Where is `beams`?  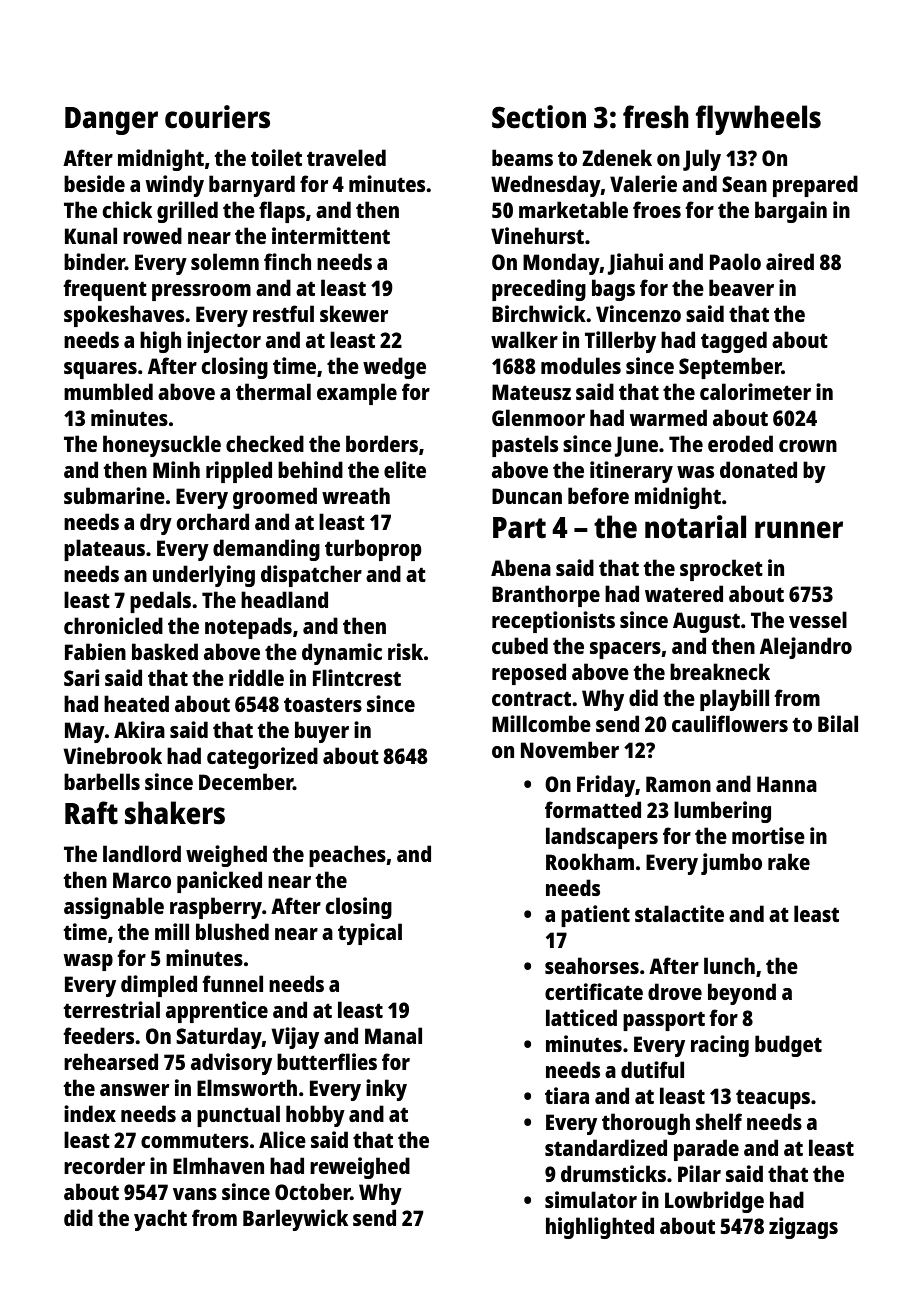 beams is located at coordinates (522, 157).
